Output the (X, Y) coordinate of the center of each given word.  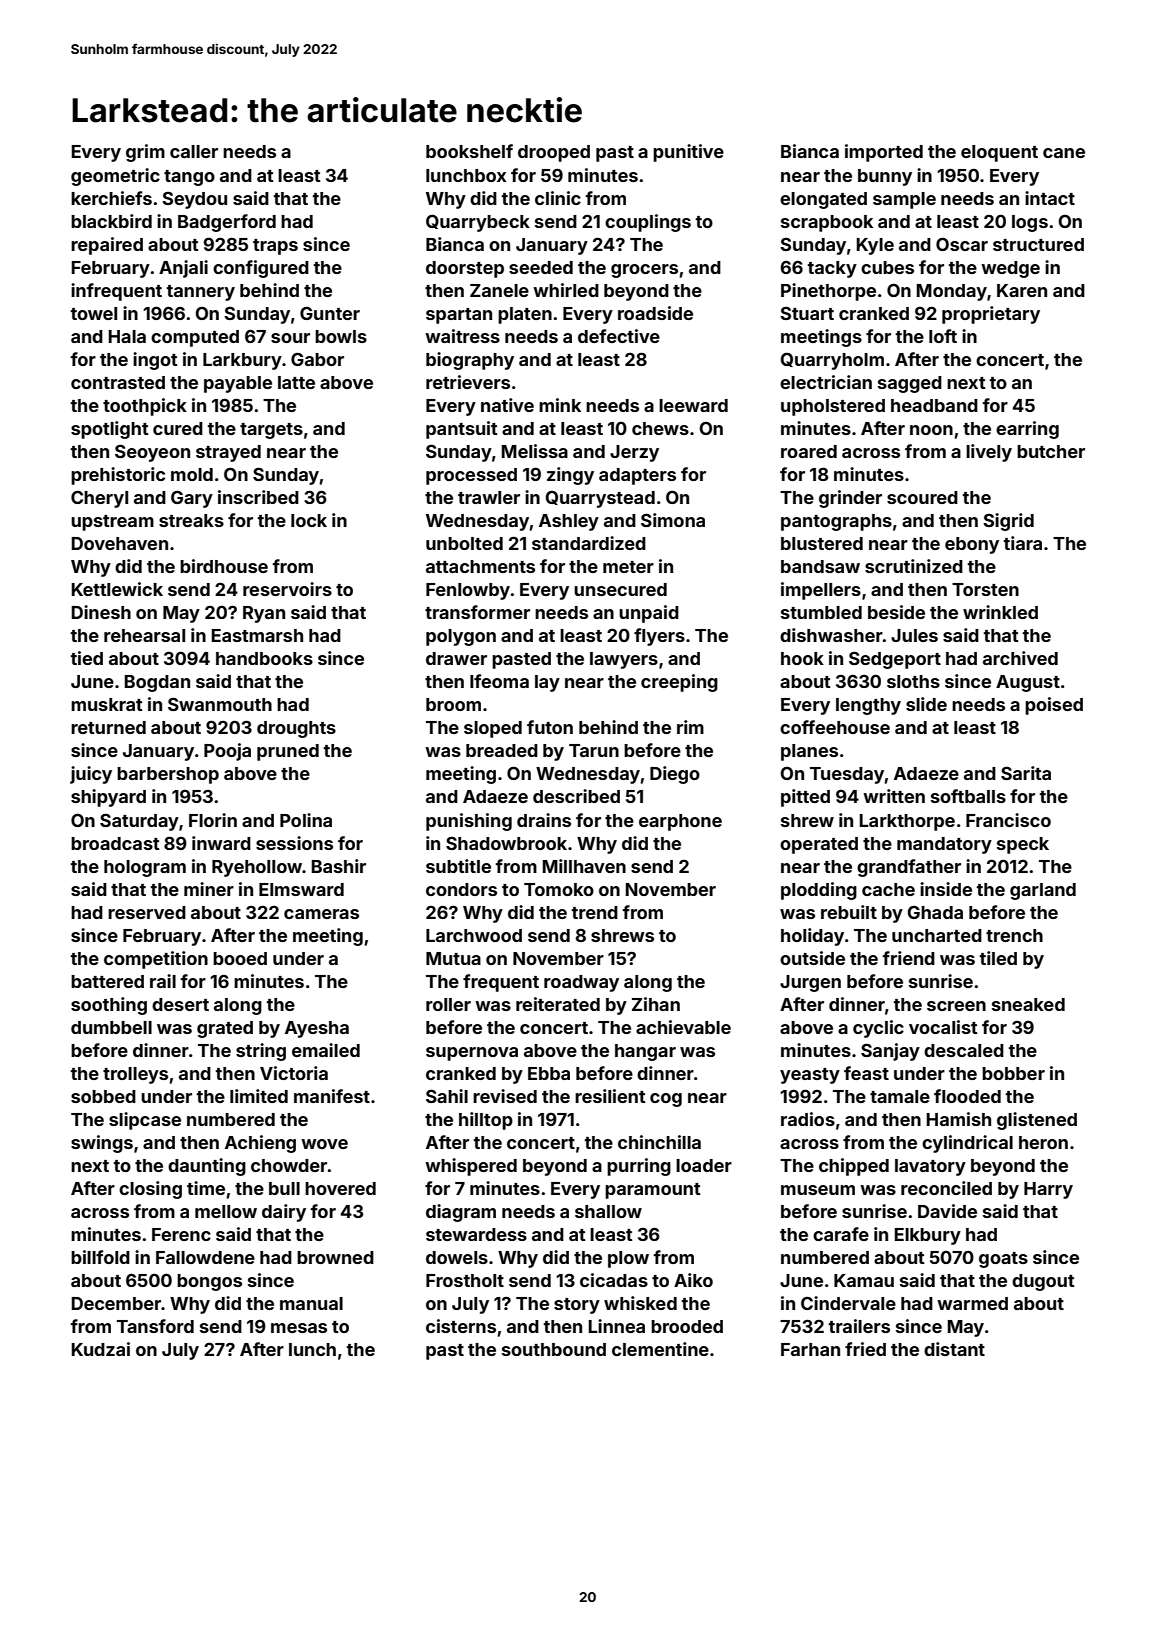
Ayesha (317, 1029)
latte (296, 382)
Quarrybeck (478, 223)
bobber (1013, 1073)
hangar (645, 1052)
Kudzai (101, 1349)
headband (934, 405)
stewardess (476, 1234)
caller (194, 151)
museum (818, 1190)
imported (884, 153)
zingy (570, 476)
